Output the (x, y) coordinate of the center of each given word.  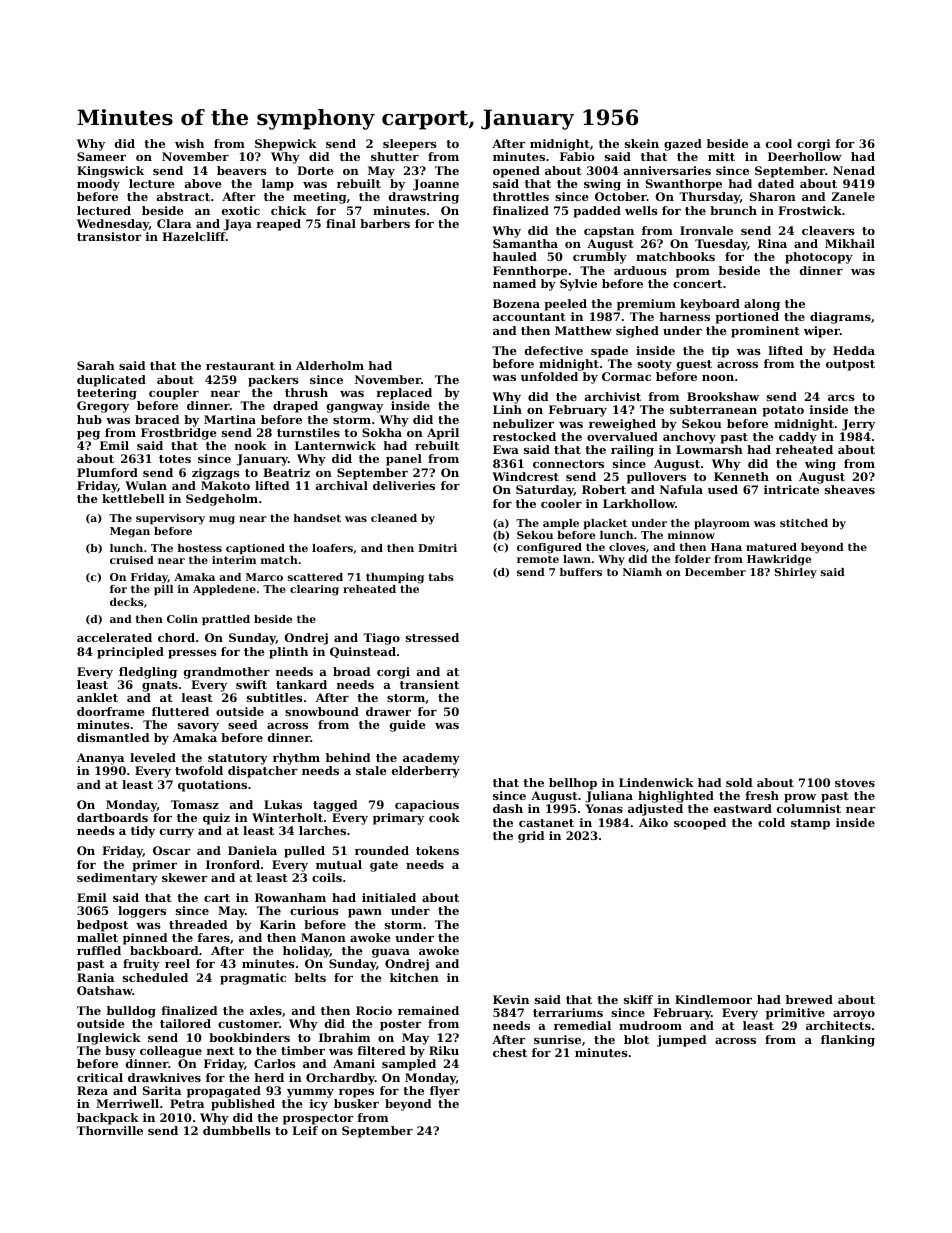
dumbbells (237, 1130)
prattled (226, 620)
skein (642, 143)
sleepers (410, 145)
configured (549, 548)
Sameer (101, 156)
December (715, 572)
